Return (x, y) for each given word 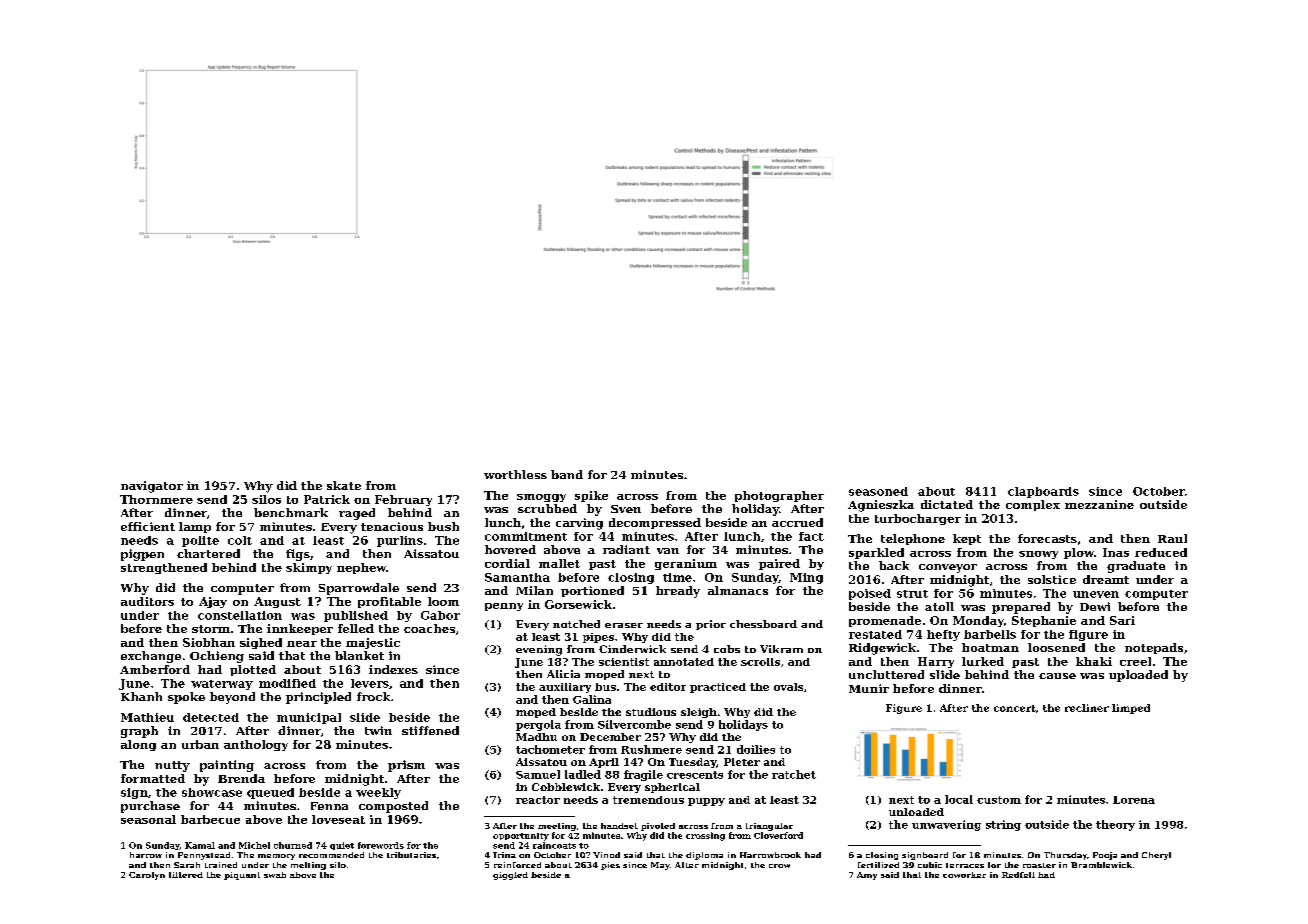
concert (1015, 708)
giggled (510, 876)
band (567, 474)
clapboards (1043, 492)
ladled (583, 774)
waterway (222, 685)
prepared (1021, 608)
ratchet (794, 774)
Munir (869, 688)
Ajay (213, 602)
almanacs (738, 590)
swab (275, 875)
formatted (153, 778)
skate (344, 485)
